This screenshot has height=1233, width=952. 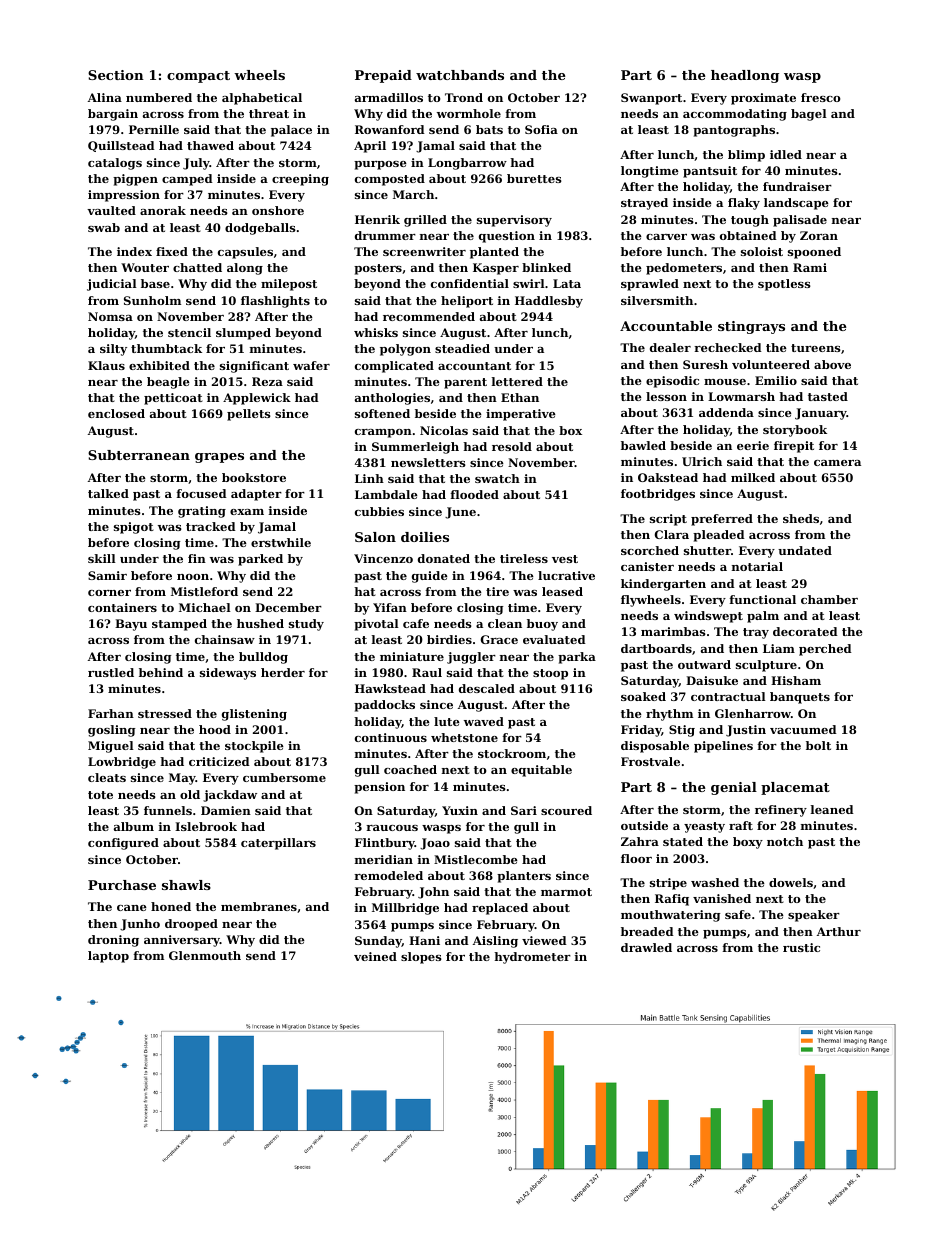 What do you see at coordinates (100, 795) in the screenshot?
I see `tote` at bounding box center [100, 795].
